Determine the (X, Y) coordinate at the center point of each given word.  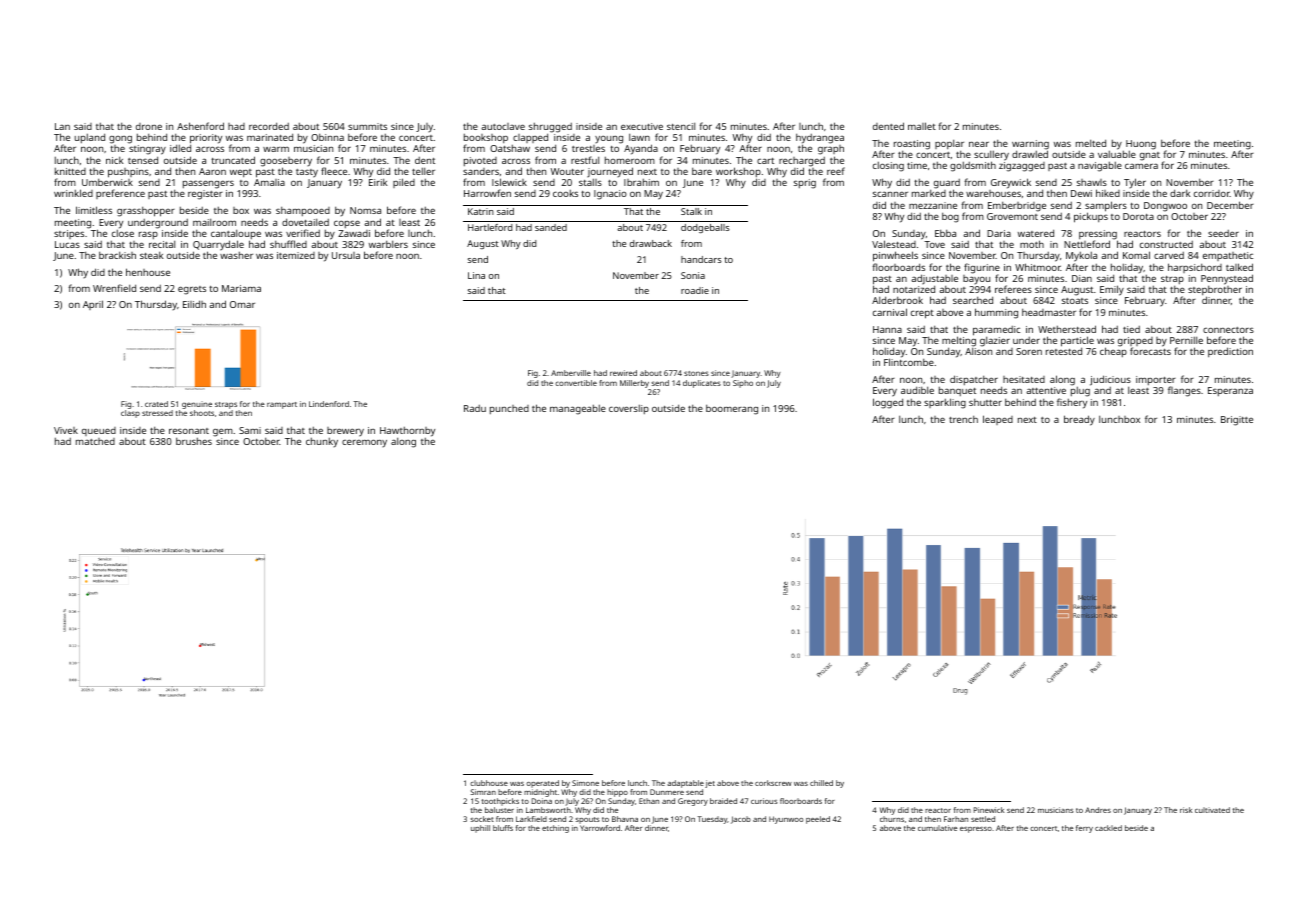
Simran (483, 792)
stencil (681, 126)
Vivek (66, 430)
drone (149, 126)
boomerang (732, 410)
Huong (1141, 145)
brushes (194, 441)
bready (1079, 420)
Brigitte (1237, 421)
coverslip (629, 409)
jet (710, 784)
